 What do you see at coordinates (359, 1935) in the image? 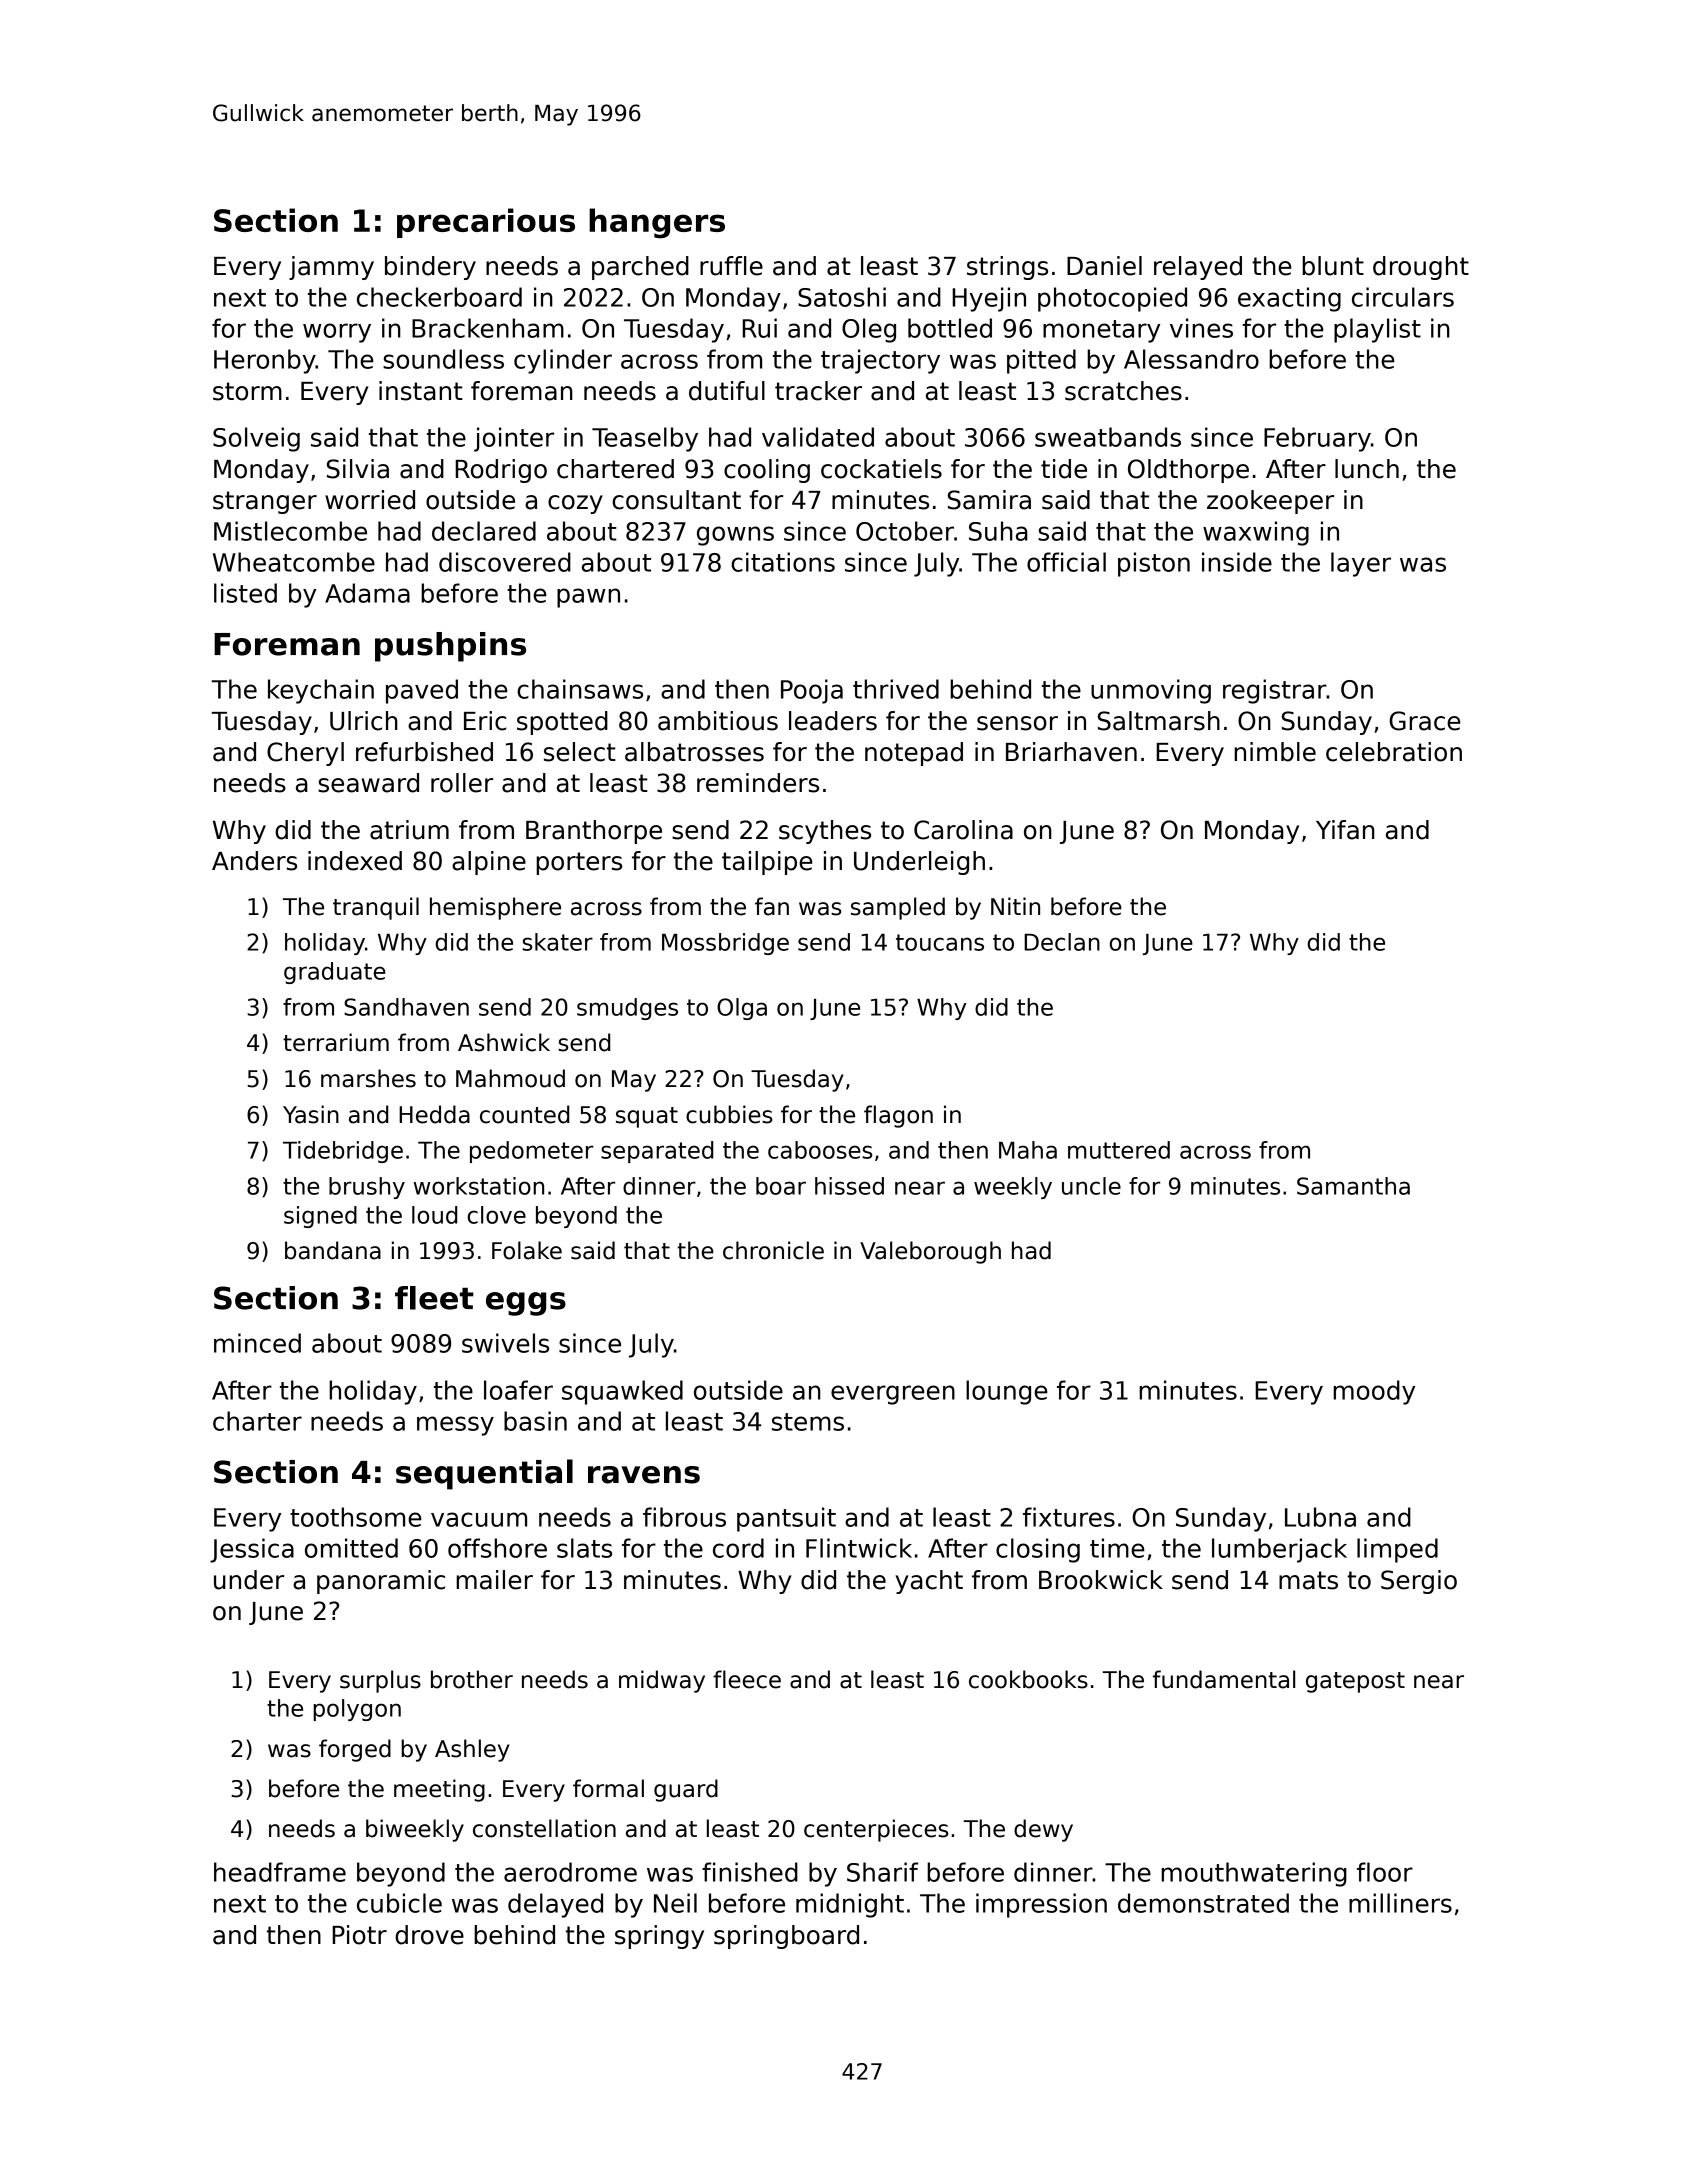
I see `Piotr` at bounding box center [359, 1935].
